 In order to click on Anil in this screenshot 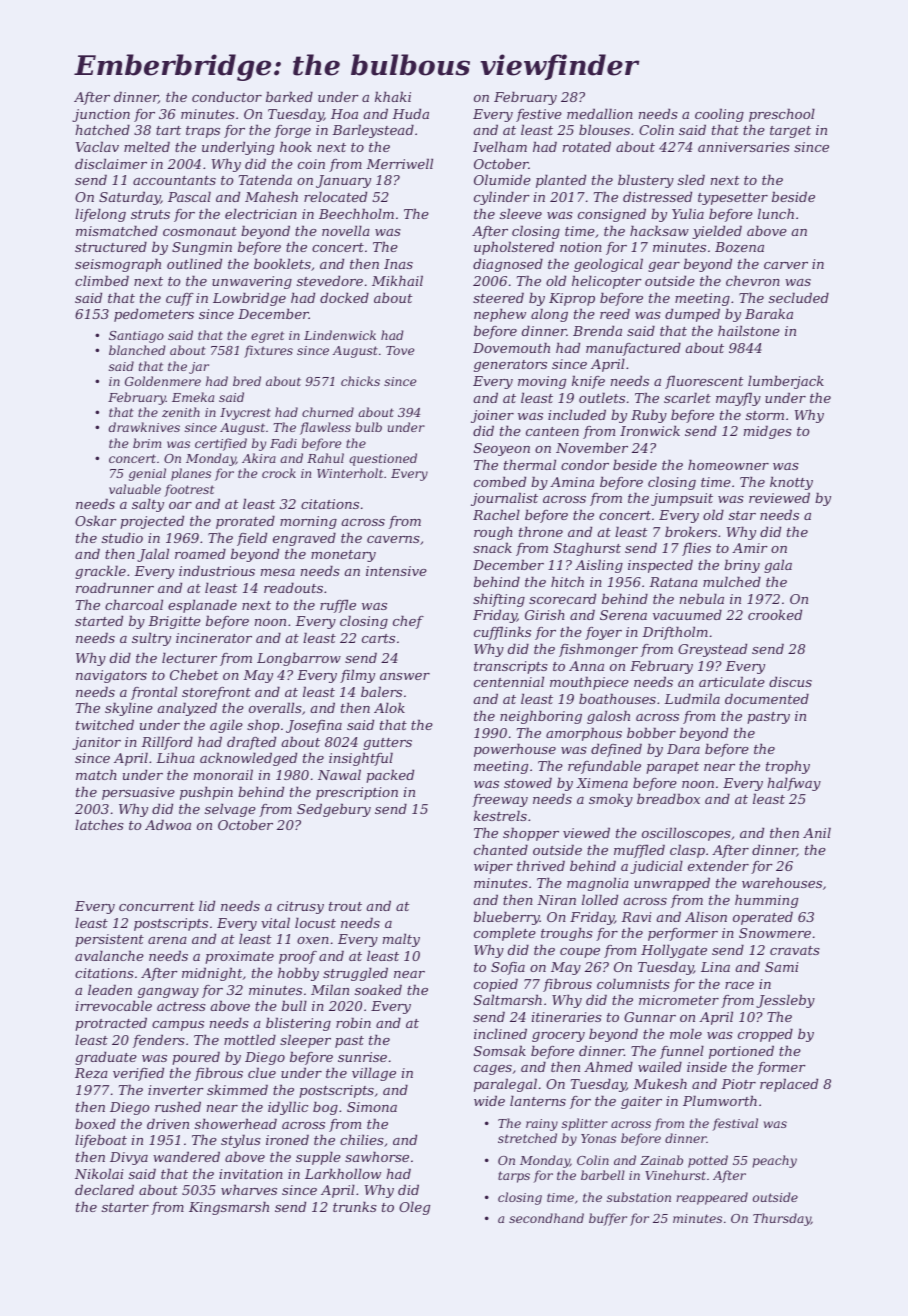, I will do `click(817, 832)`.
